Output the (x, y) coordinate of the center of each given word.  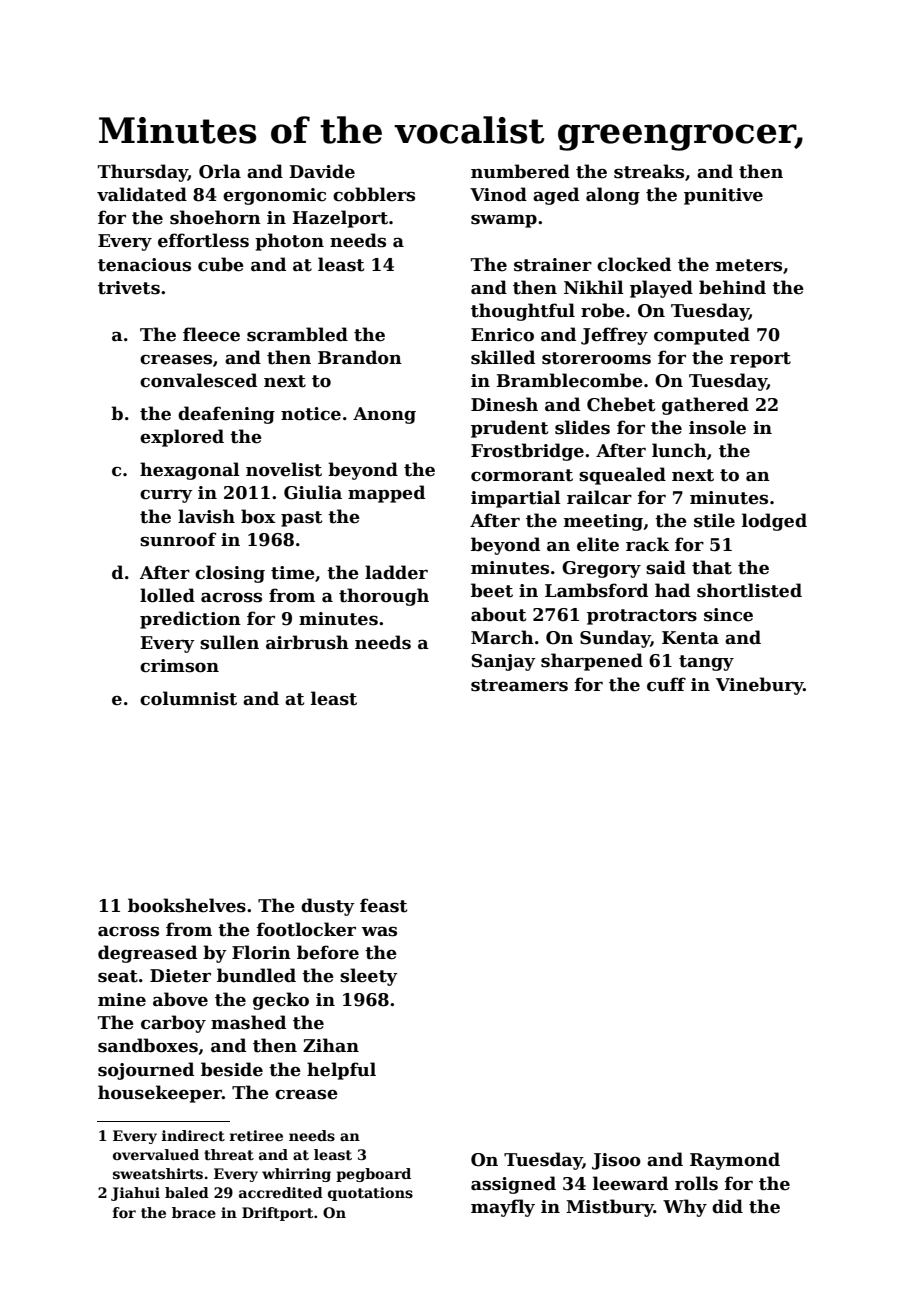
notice (311, 414)
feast (383, 905)
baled (187, 1192)
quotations (370, 1194)
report (760, 360)
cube (221, 264)
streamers (519, 685)
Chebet (621, 404)
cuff (666, 684)
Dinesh (504, 404)
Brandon (360, 357)
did (727, 1206)
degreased (147, 954)
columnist (188, 698)
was (379, 931)
